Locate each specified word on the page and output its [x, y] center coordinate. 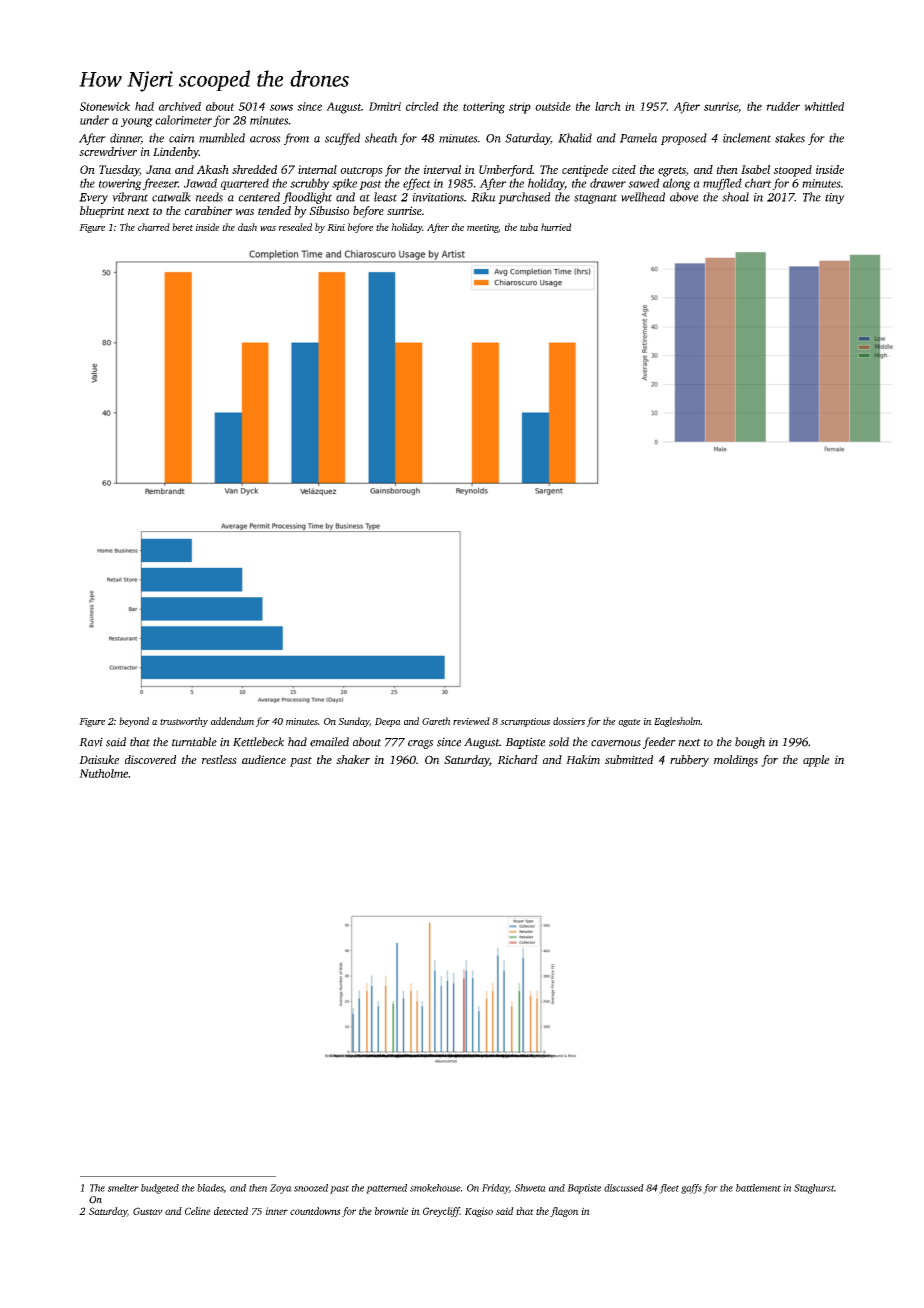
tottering [484, 108]
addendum [232, 721]
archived [180, 106]
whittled [824, 106]
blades [210, 1188]
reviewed [471, 721]
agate [629, 723]
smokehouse [435, 1188]
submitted [629, 759]
